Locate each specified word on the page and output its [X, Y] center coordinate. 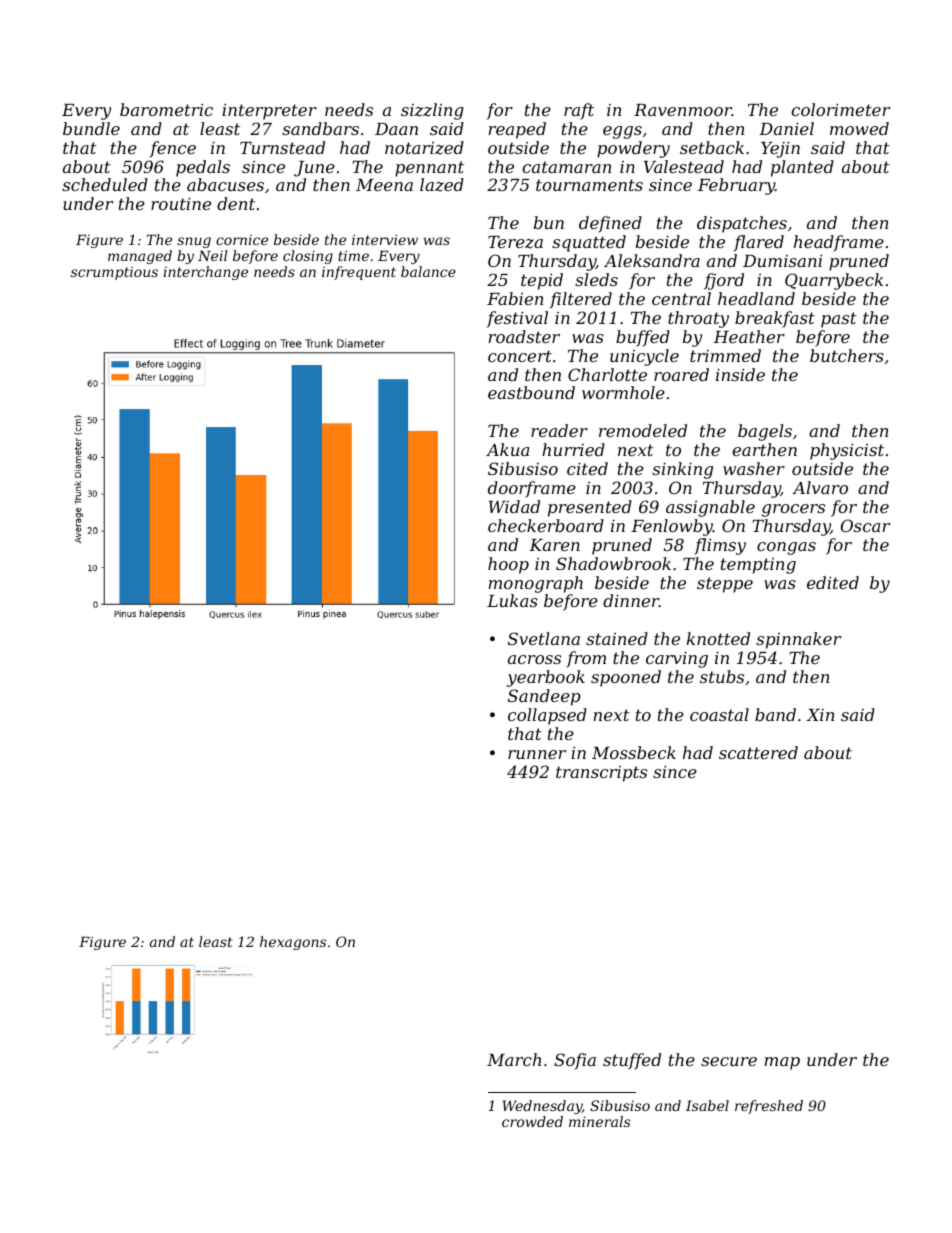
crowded [532, 1121]
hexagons [293, 943]
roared [681, 374]
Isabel [707, 1105]
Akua [507, 449]
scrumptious [114, 273]
